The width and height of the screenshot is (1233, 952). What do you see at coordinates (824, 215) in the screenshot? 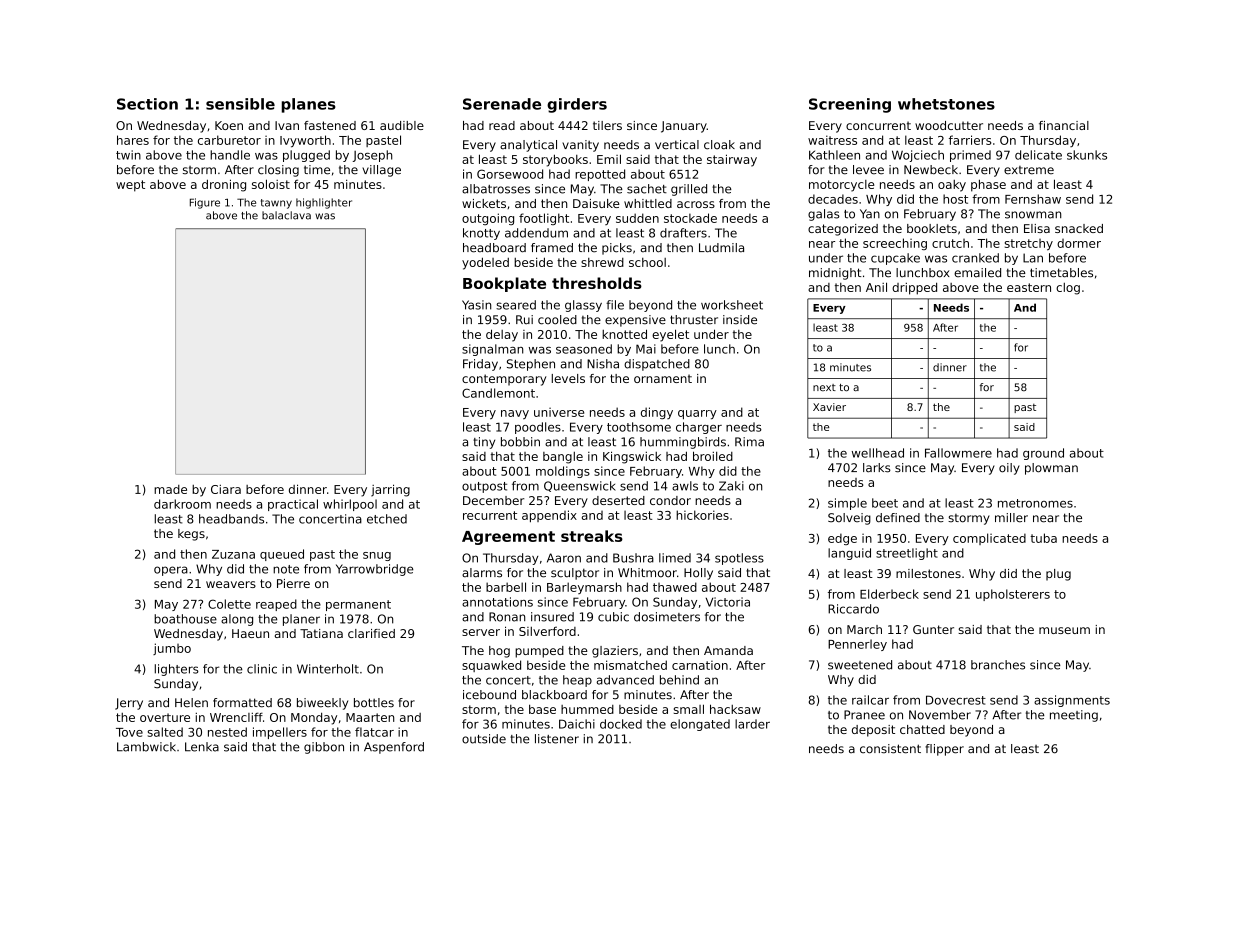
I see `galas` at bounding box center [824, 215].
